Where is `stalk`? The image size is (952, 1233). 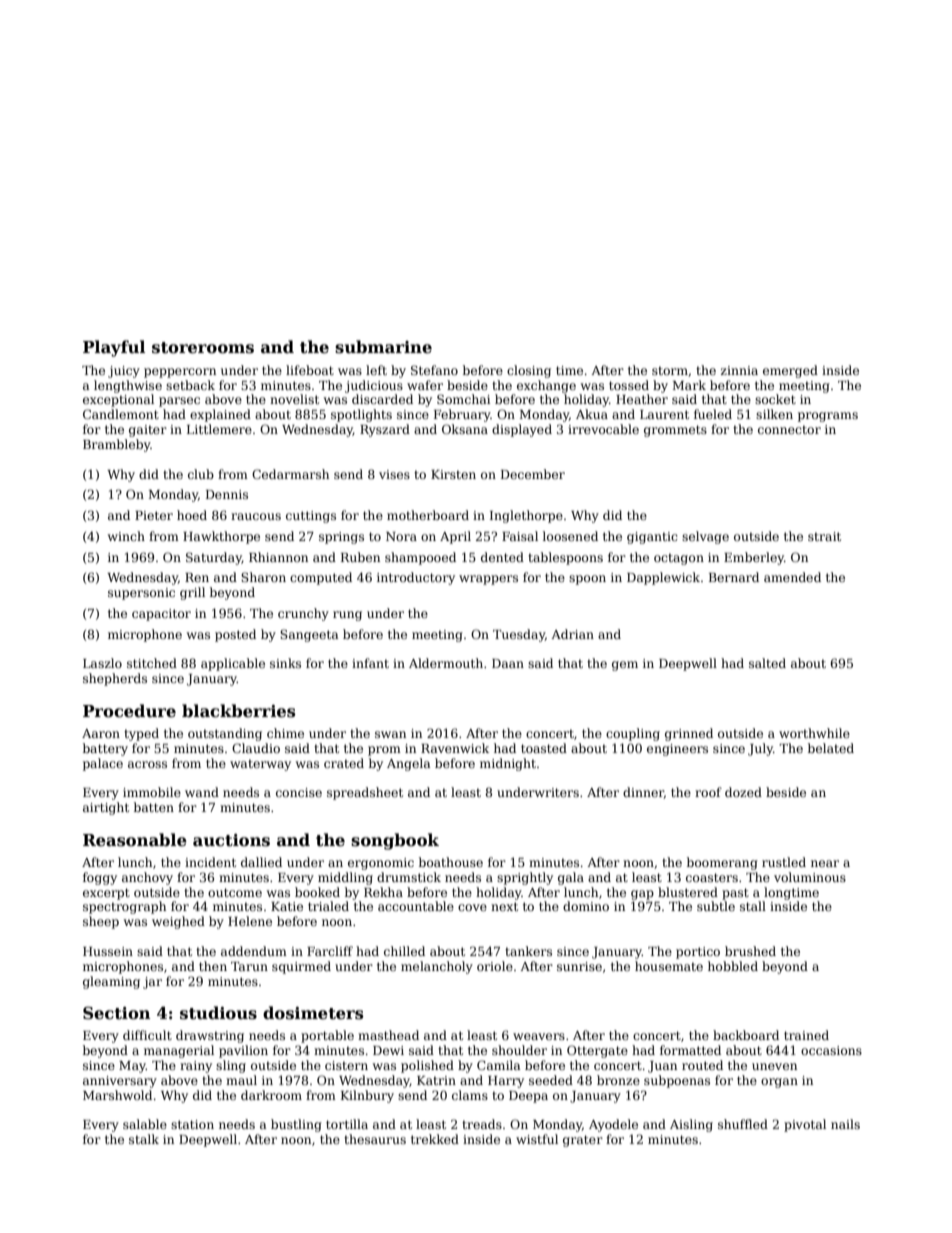
stalk is located at coordinates (144, 1139).
